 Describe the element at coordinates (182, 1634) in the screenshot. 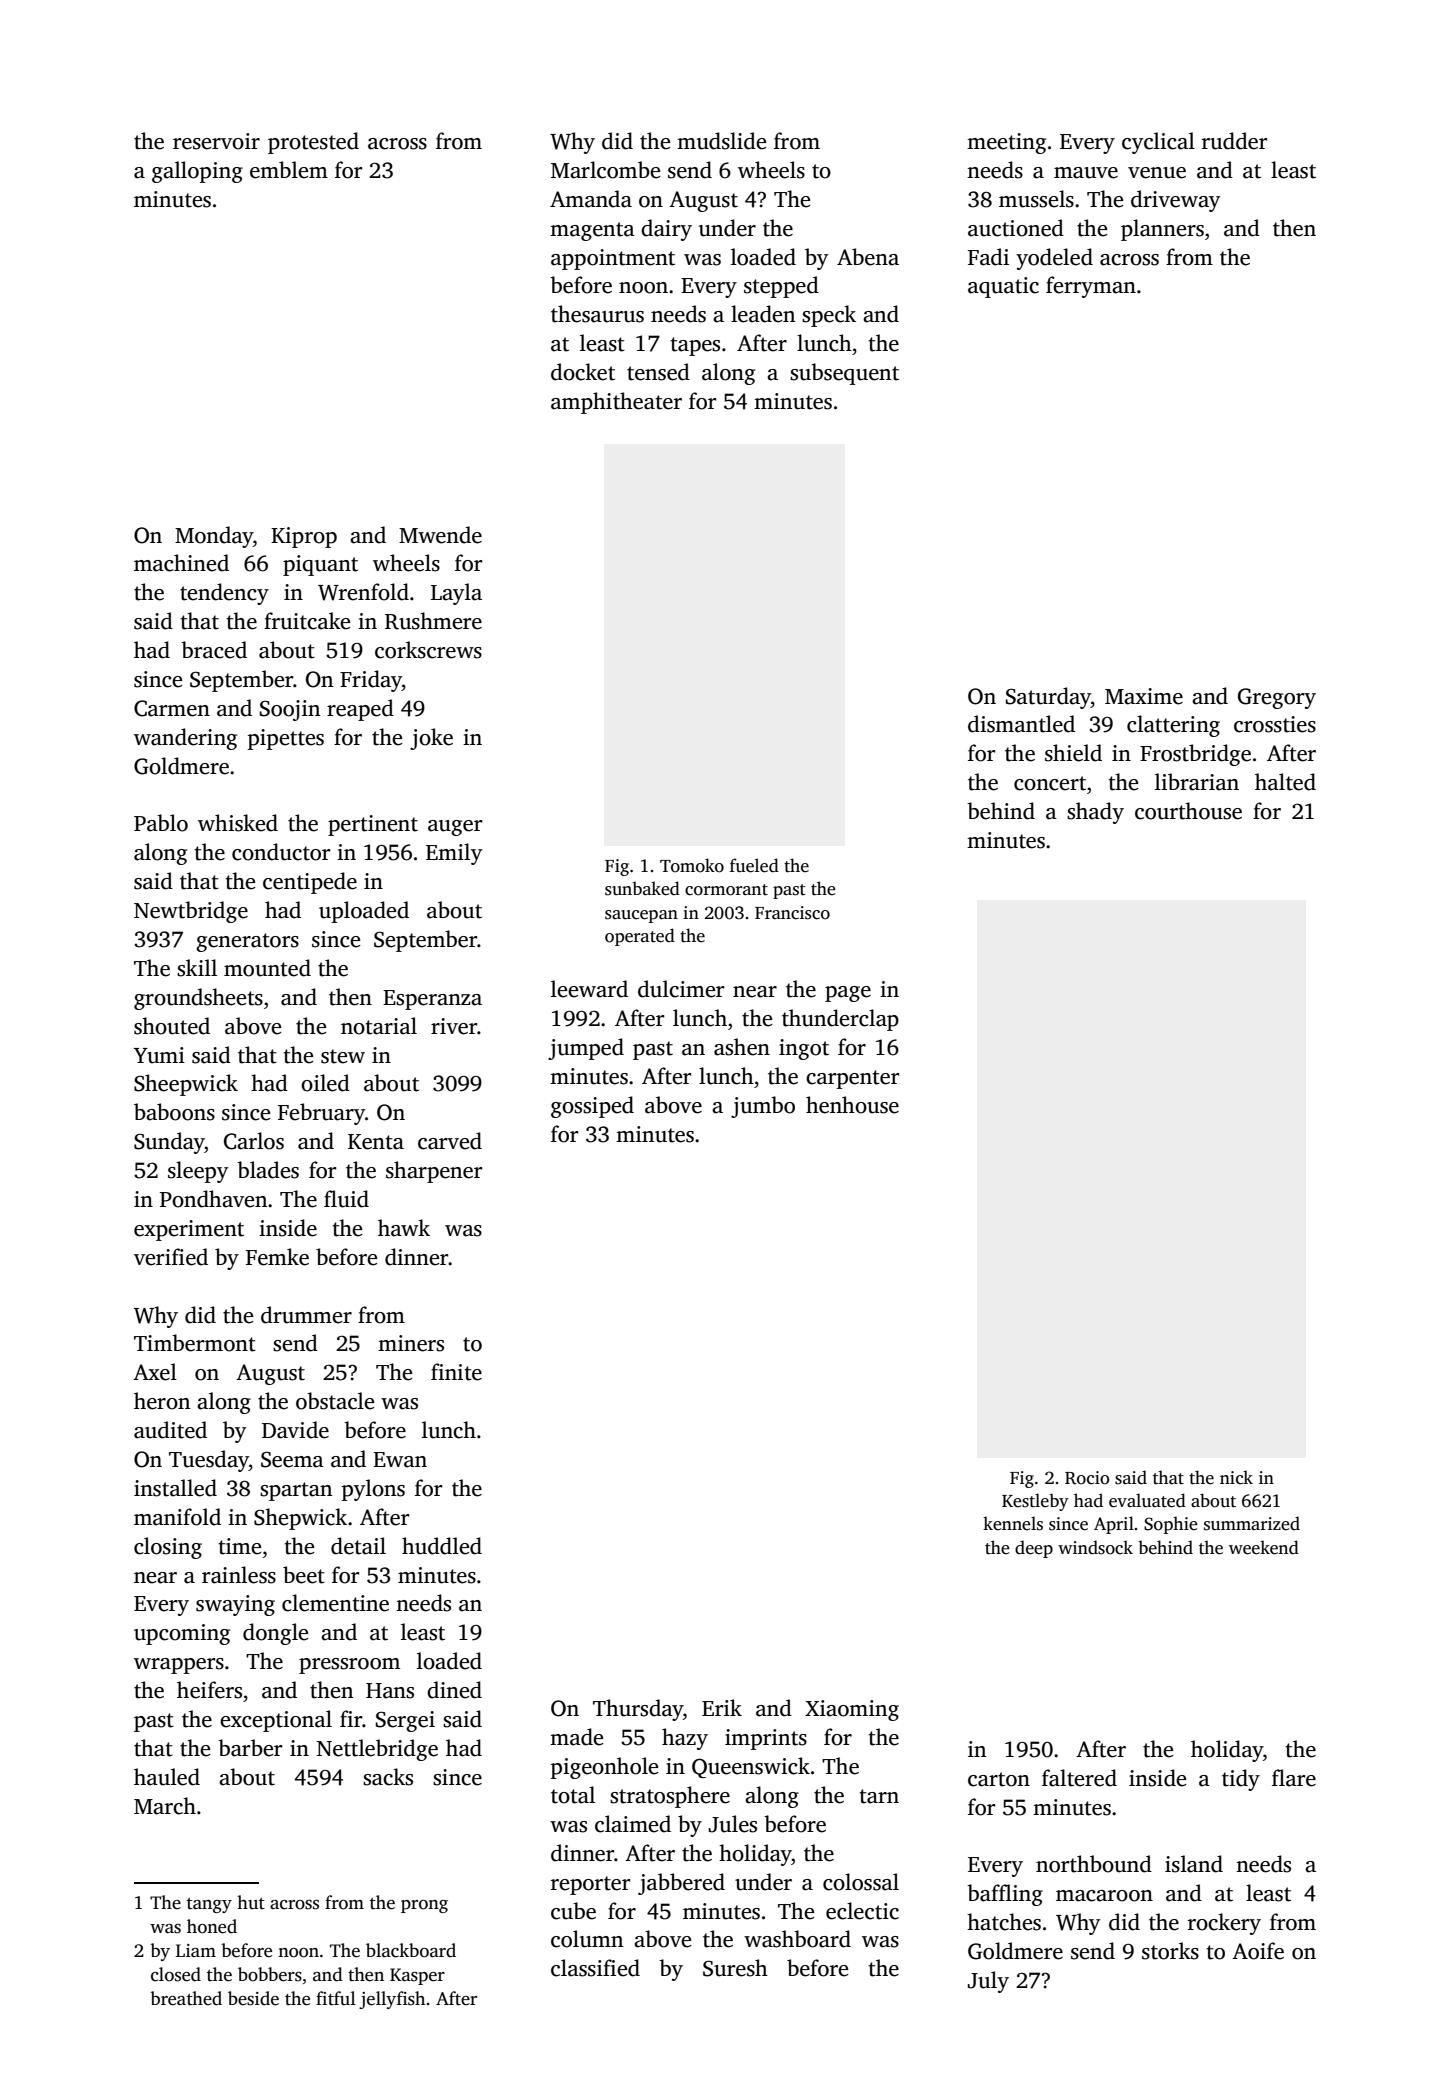

I see `upcoming` at that location.
